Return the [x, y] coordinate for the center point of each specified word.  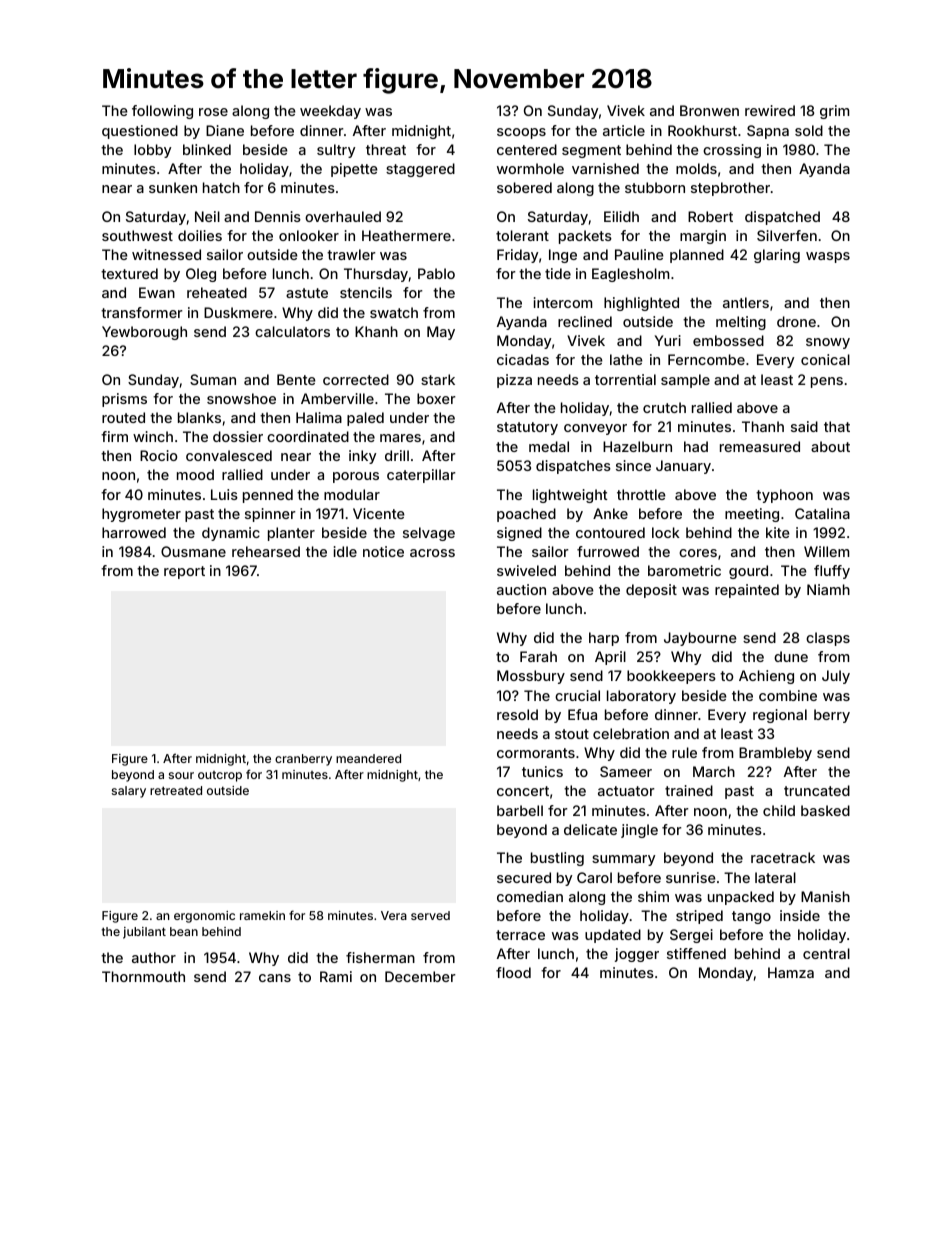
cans [275, 978]
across [432, 553]
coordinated [308, 436]
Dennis [278, 216]
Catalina [822, 513]
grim [834, 112]
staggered [420, 170]
